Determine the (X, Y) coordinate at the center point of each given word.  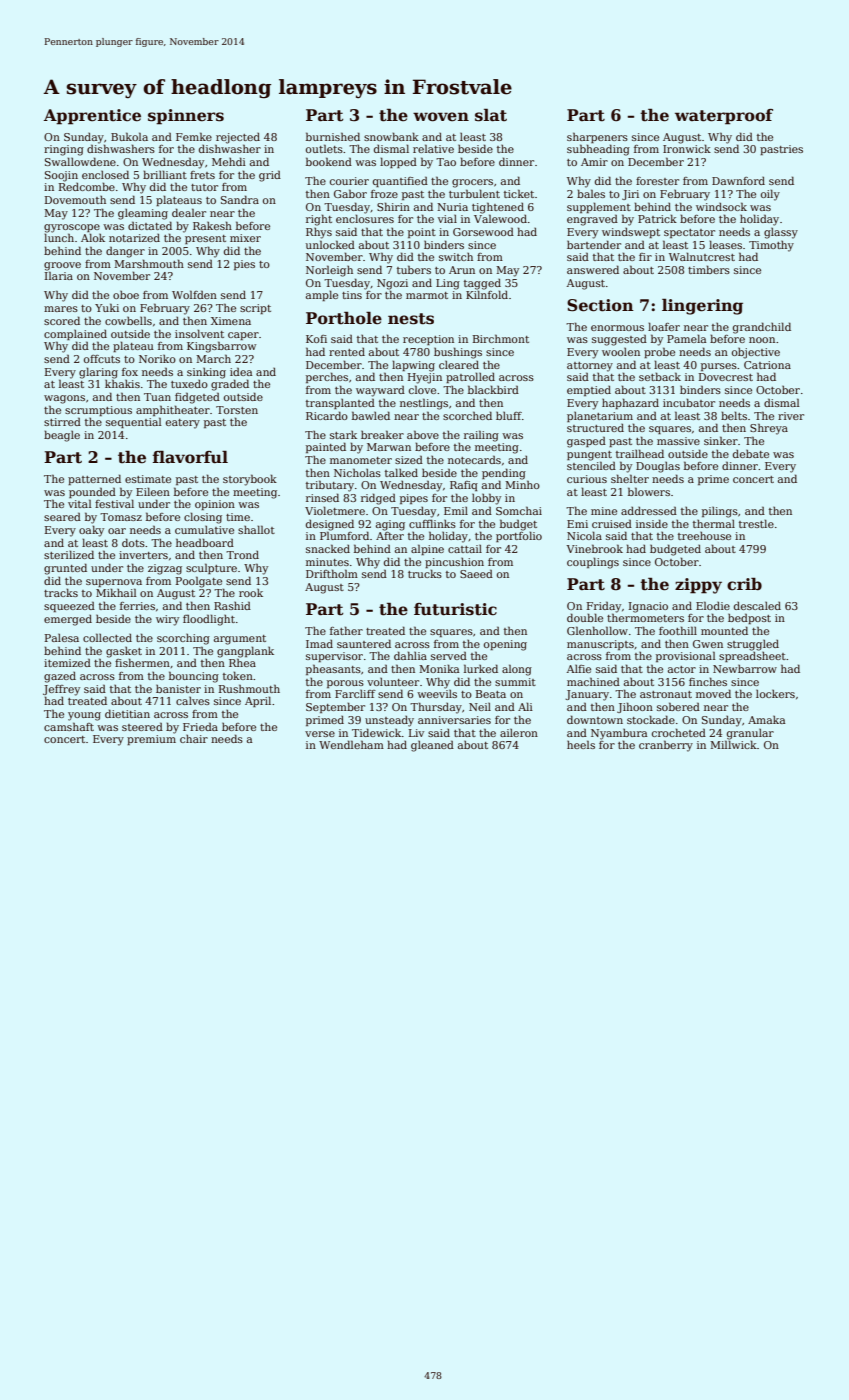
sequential (134, 422)
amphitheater (173, 410)
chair (194, 739)
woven (441, 117)
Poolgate (199, 582)
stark (343, 435)
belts (734, 415)
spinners (186, 117)
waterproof (724, 117)
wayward (380, 391)
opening (505, 645)
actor (682, 669)
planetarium (600, 417)
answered (593, 269)
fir (645, 257)
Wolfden (194, 294)
